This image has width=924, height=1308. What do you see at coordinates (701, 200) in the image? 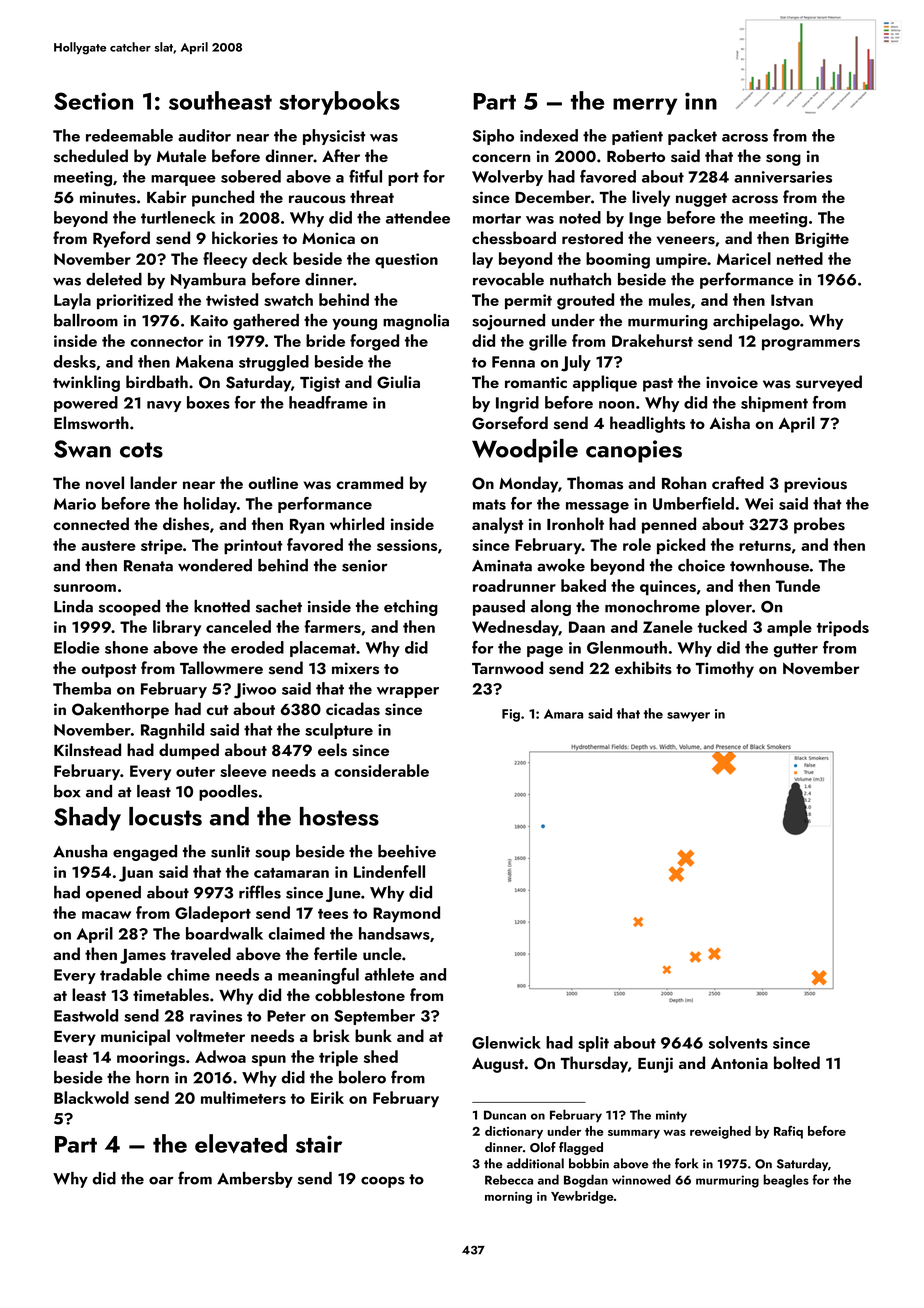
I see `nugget` at bounding box center [701, 200].
